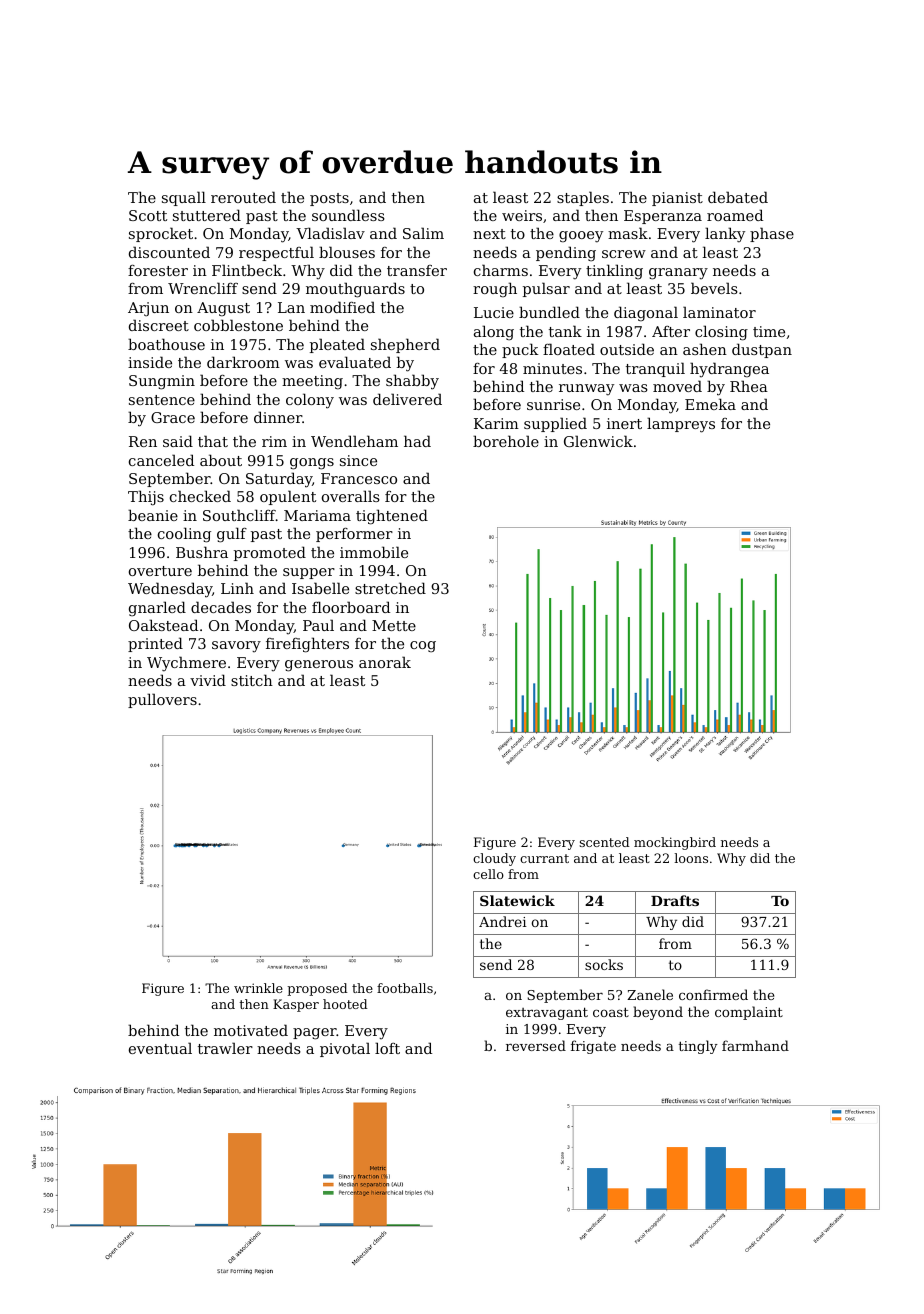 This page has width=924, height=1314. Describe the element at coordinates (503, 921) in the page. I see `Andrei` at that location.
